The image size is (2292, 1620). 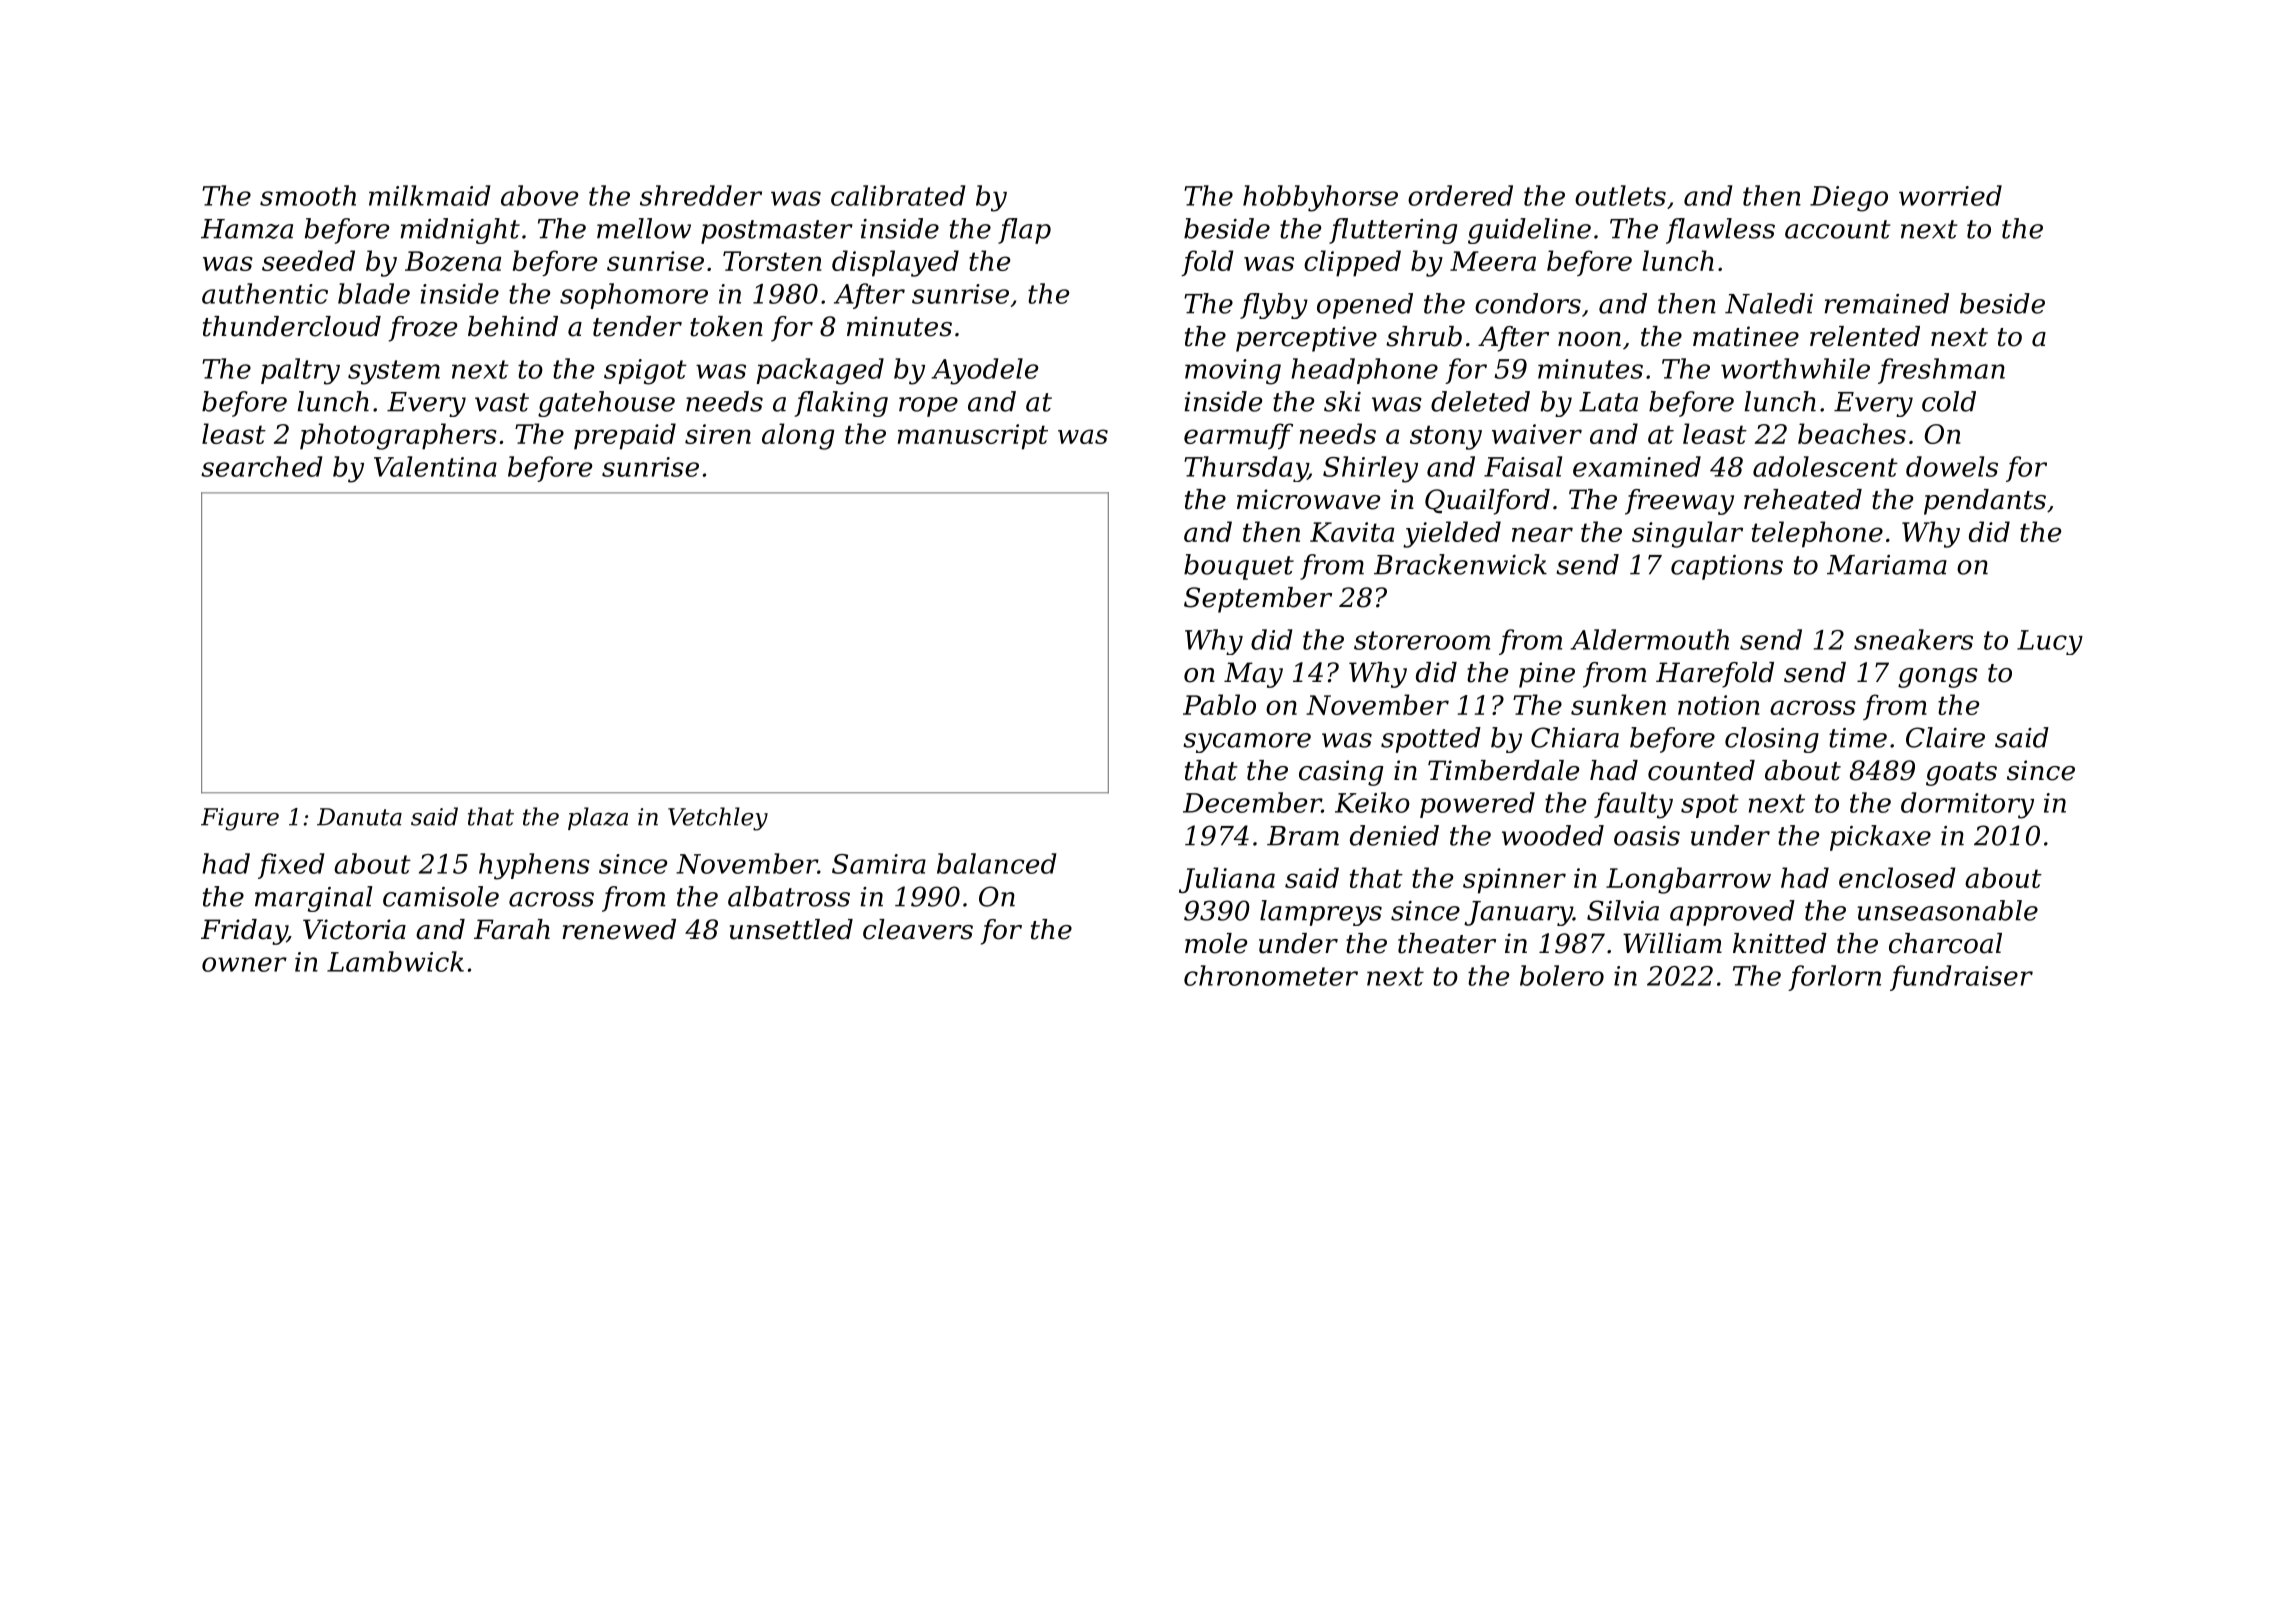 What do you see at coordinates (1487, 502) in the screenshot?
I see `Quailford` at bounding box center [1487, 502].
